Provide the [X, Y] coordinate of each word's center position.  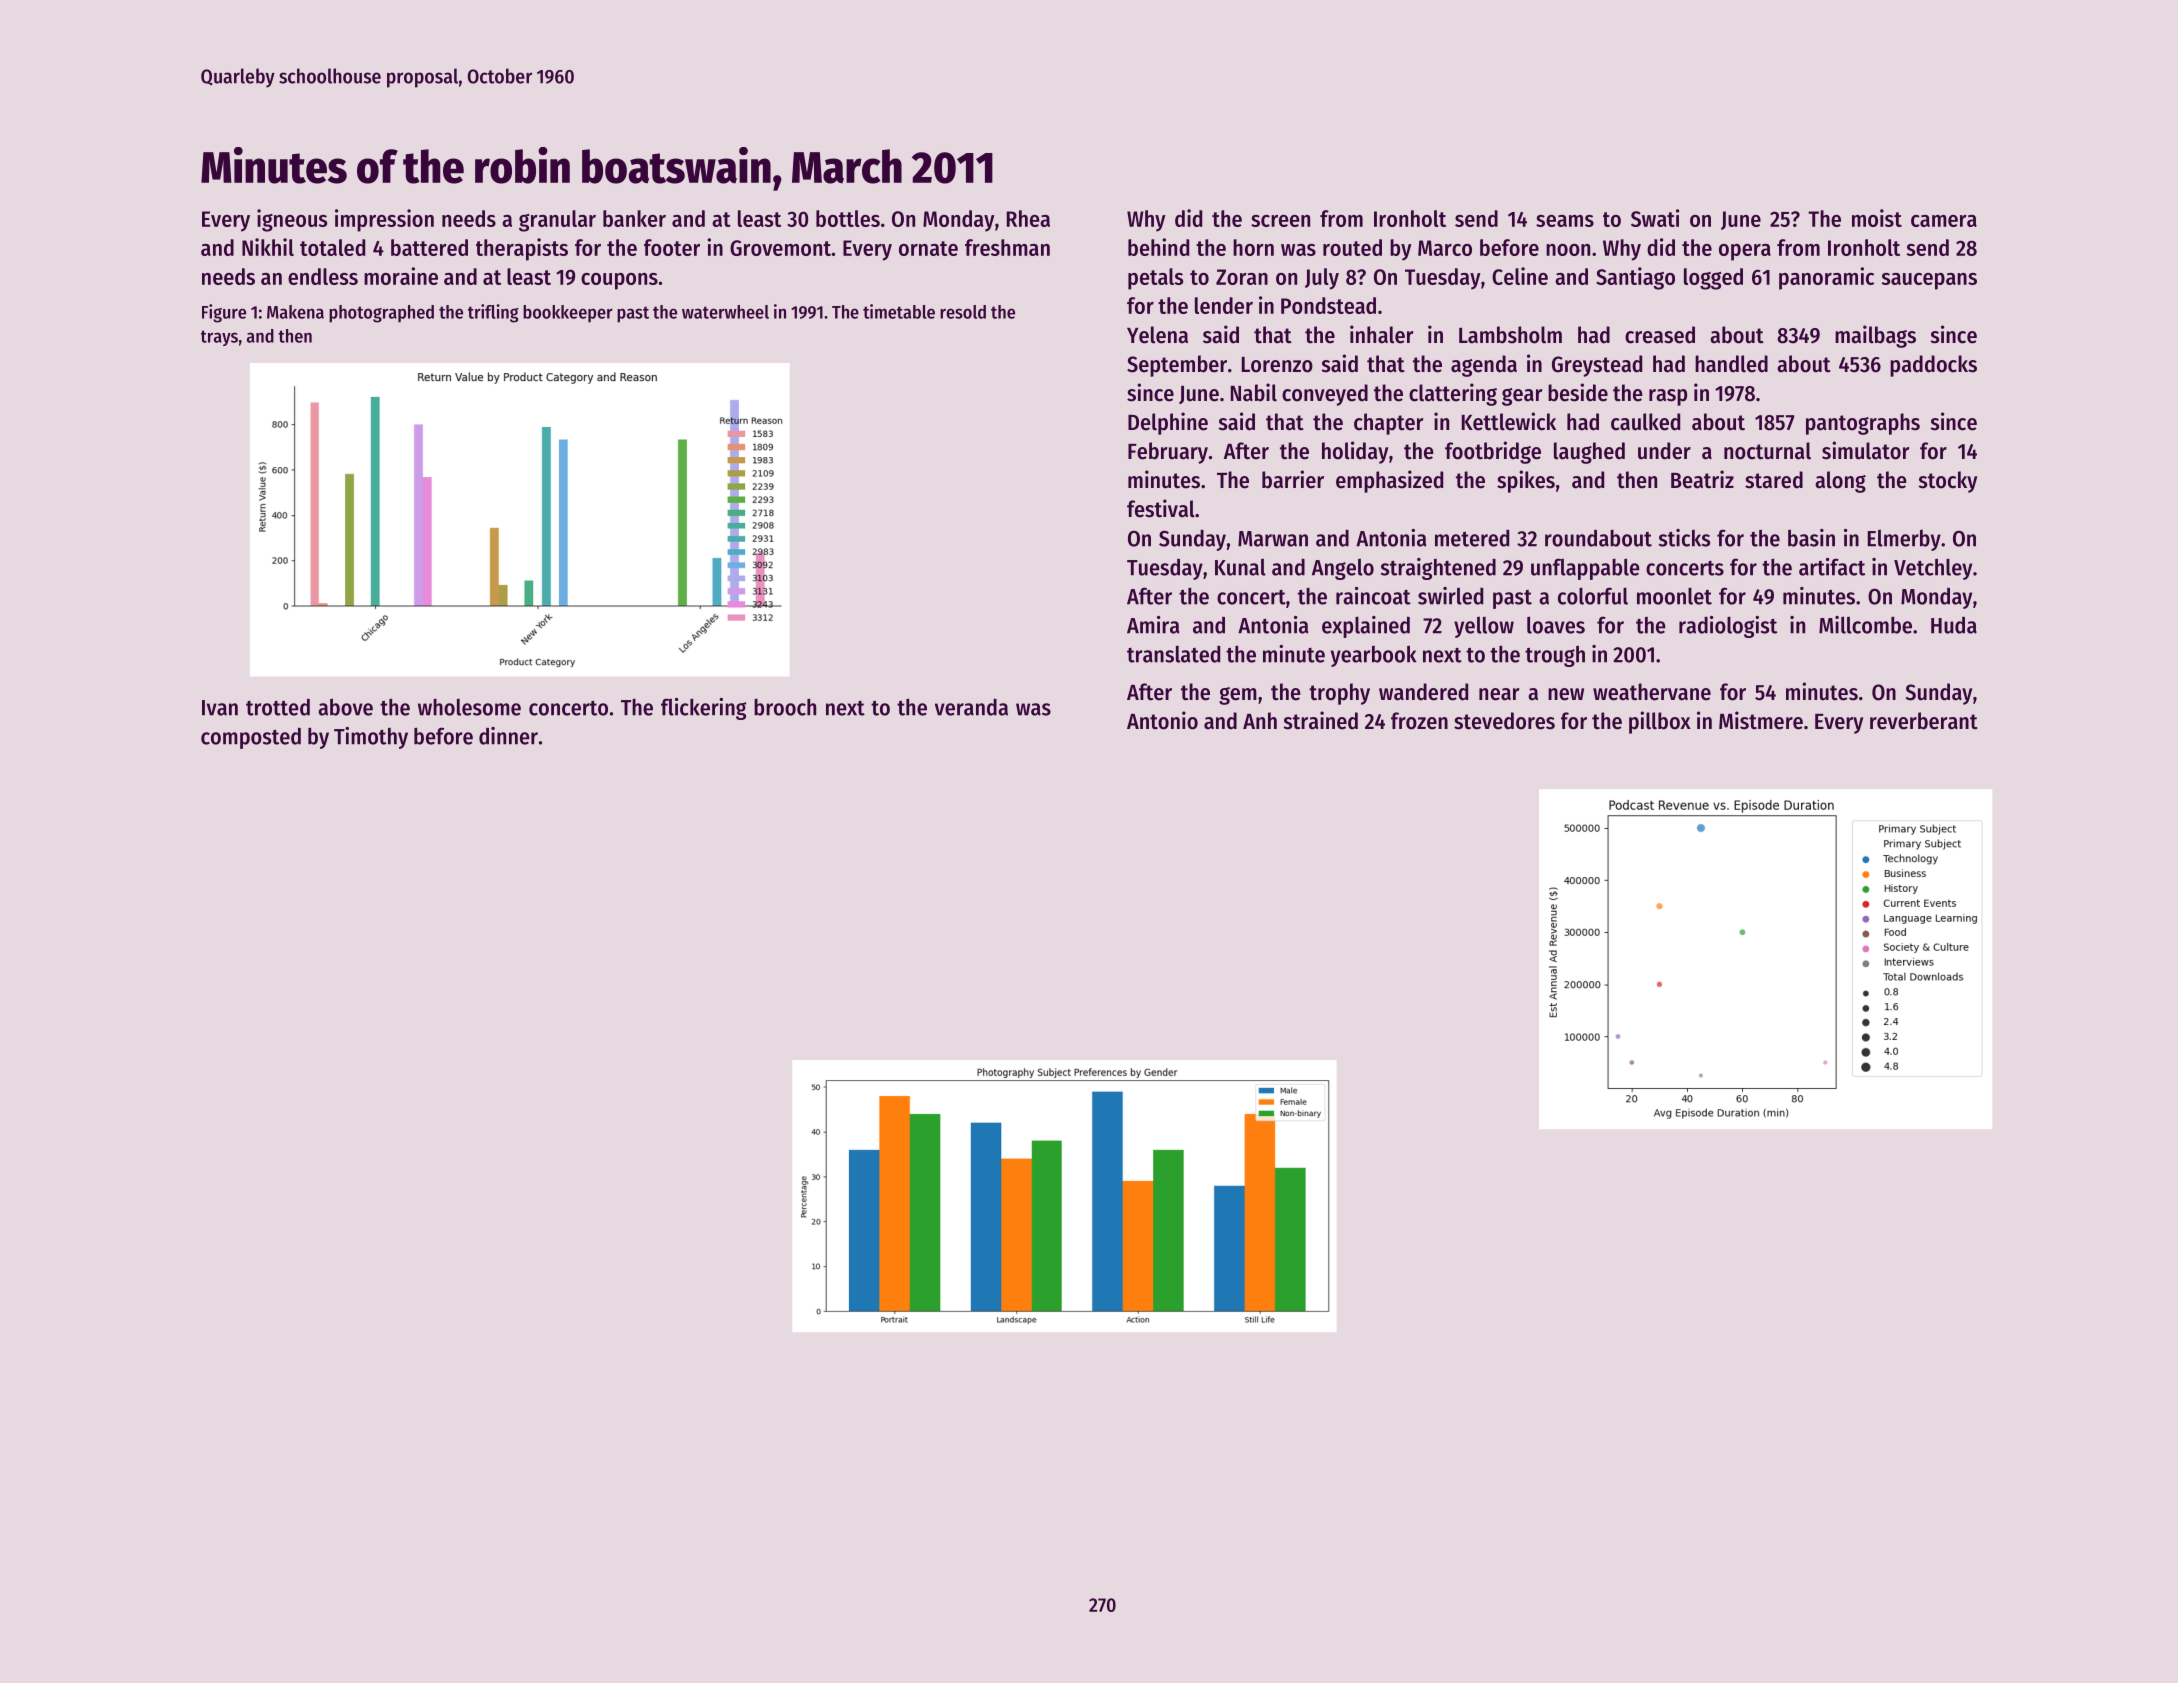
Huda [1954, 625]
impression [384, 220]
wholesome [469, 707]
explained [1366, 627]
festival [1161, 508]
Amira [1153, 625]
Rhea [1028, 218]
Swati [1655, 218]
